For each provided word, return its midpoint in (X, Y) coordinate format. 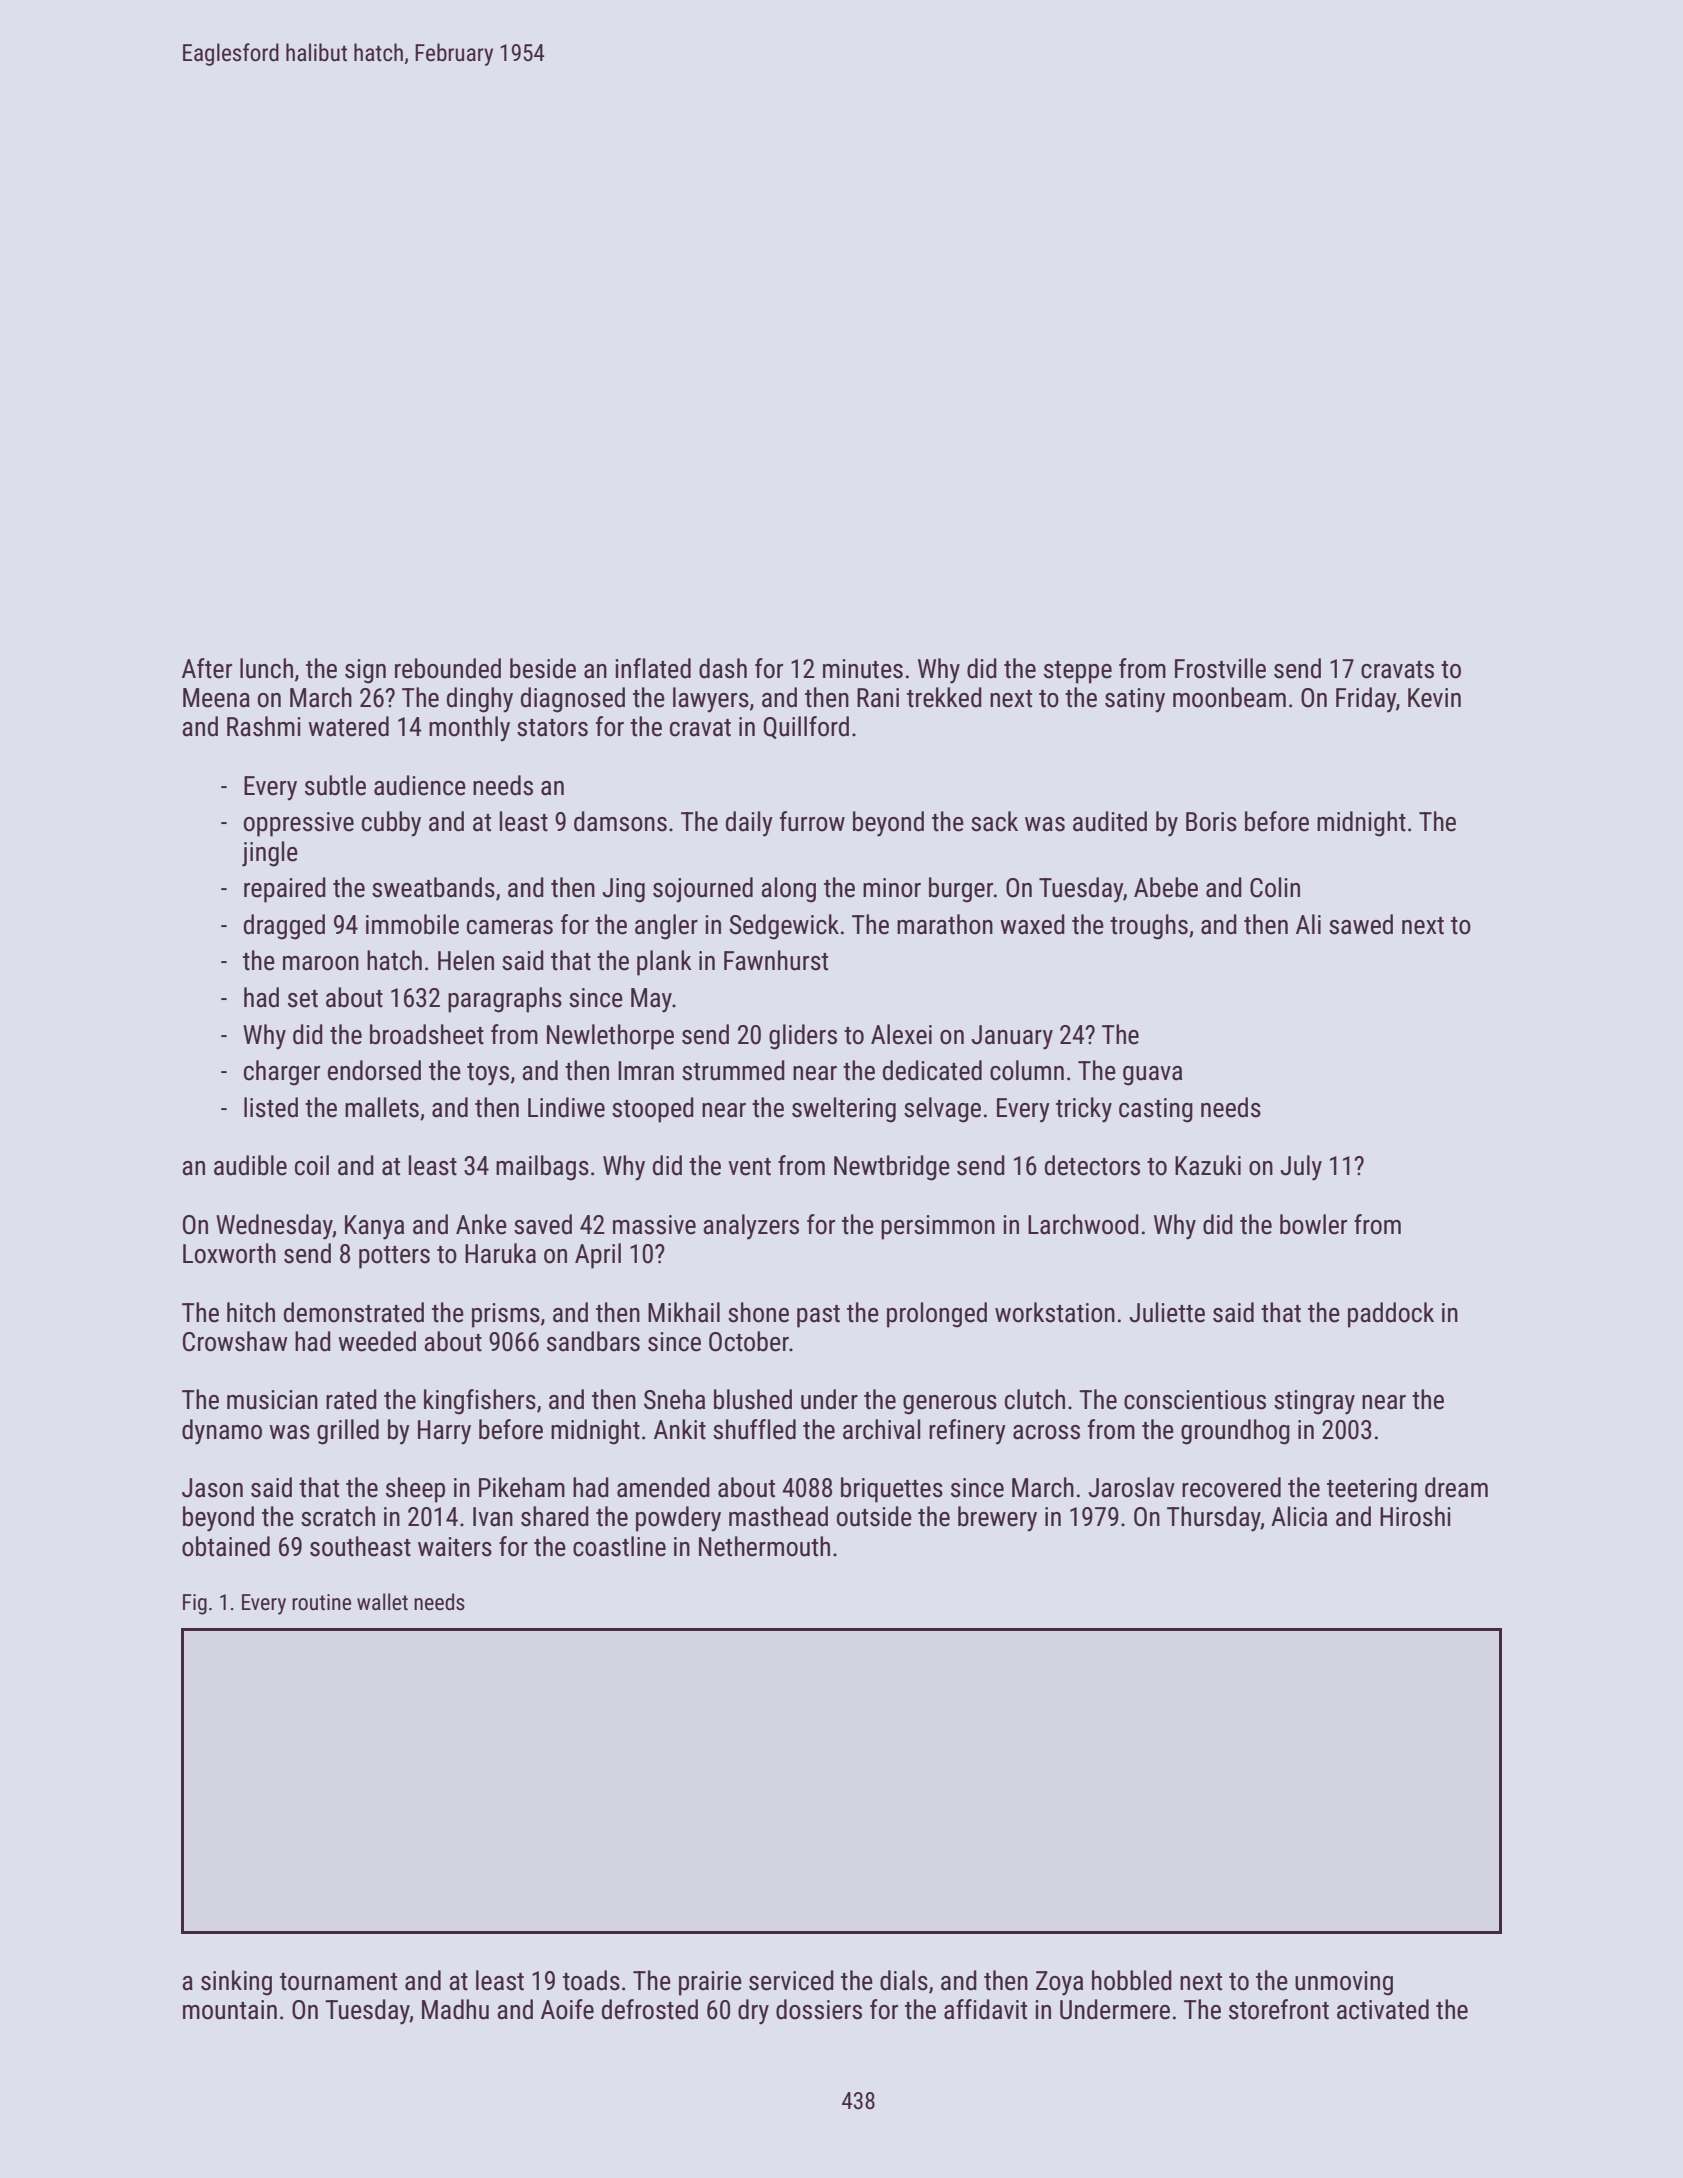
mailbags (542, 1168)
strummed (733, 1070)
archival (881, 1429)
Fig (195, 1604)
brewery (997, 1519)
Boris (1211, 822)
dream (1456, 1487)
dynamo (222, 1432)
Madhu (455, 2009)
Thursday (1214, 1519)
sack (994, 821)
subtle (335, 785)
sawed (1361, 924)
